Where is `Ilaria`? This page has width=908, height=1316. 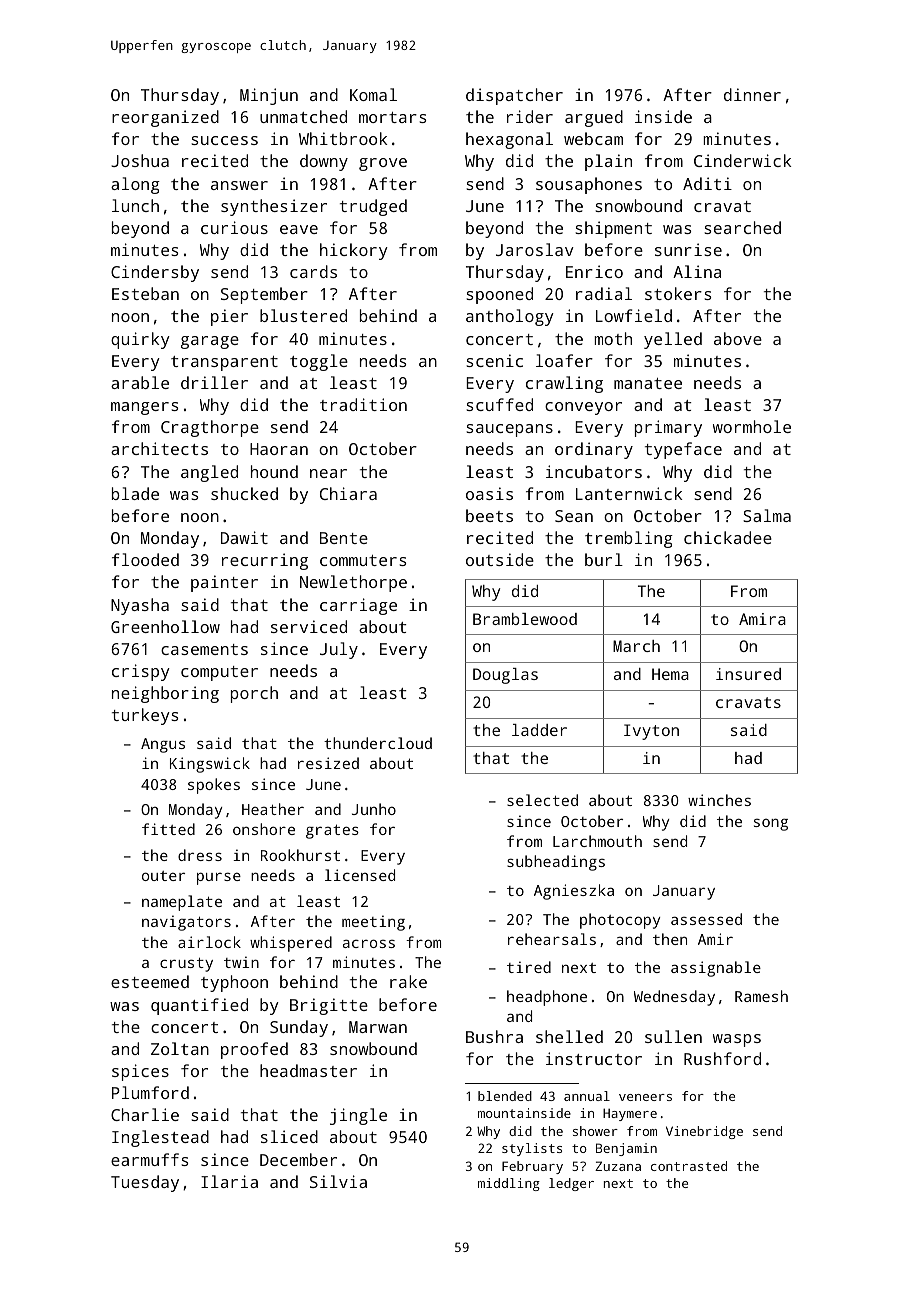 Ilaria is located at coordinates (229, 1181).
